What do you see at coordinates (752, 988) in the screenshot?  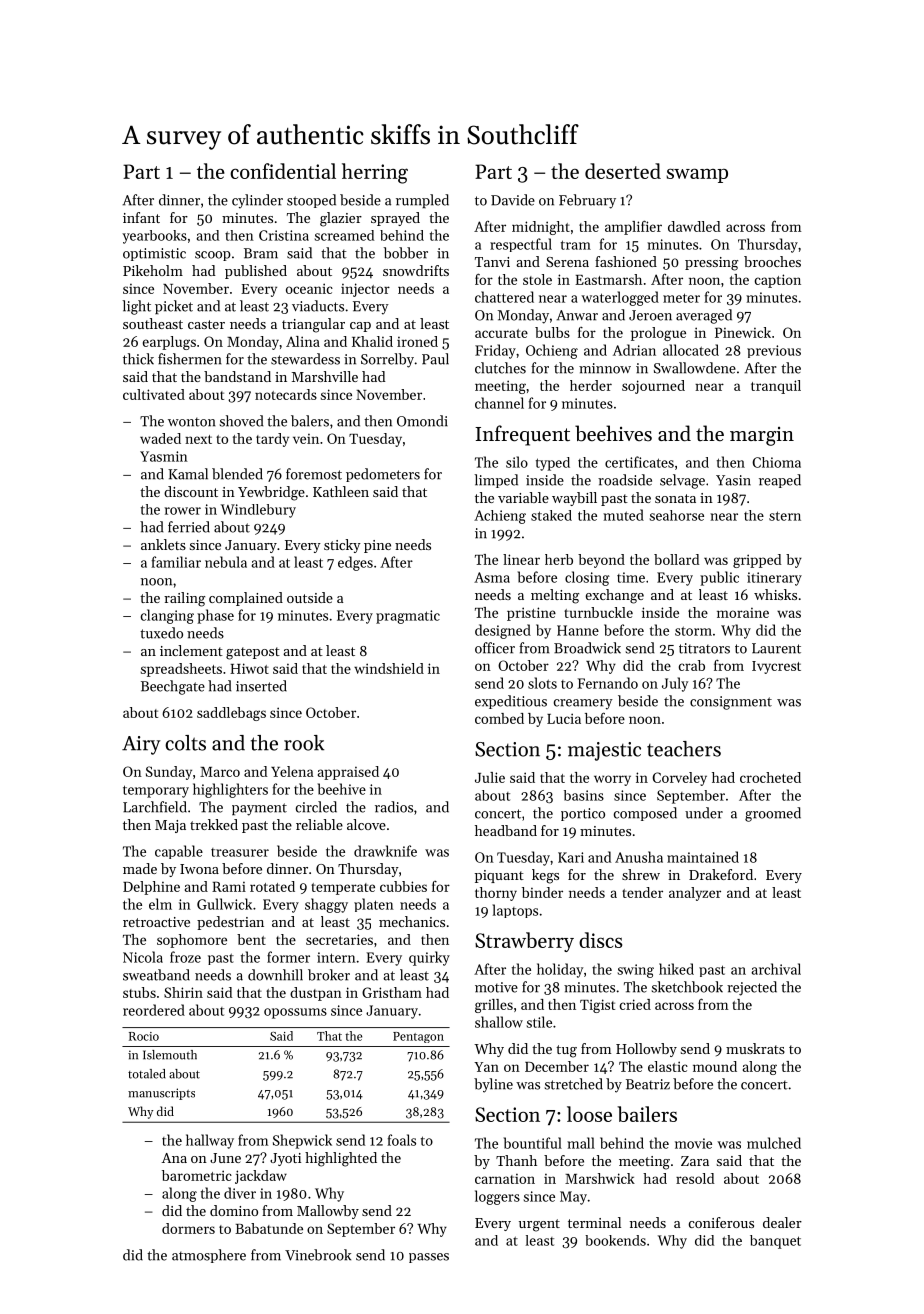 I see `rejected` at bounding box center [752, 988].
